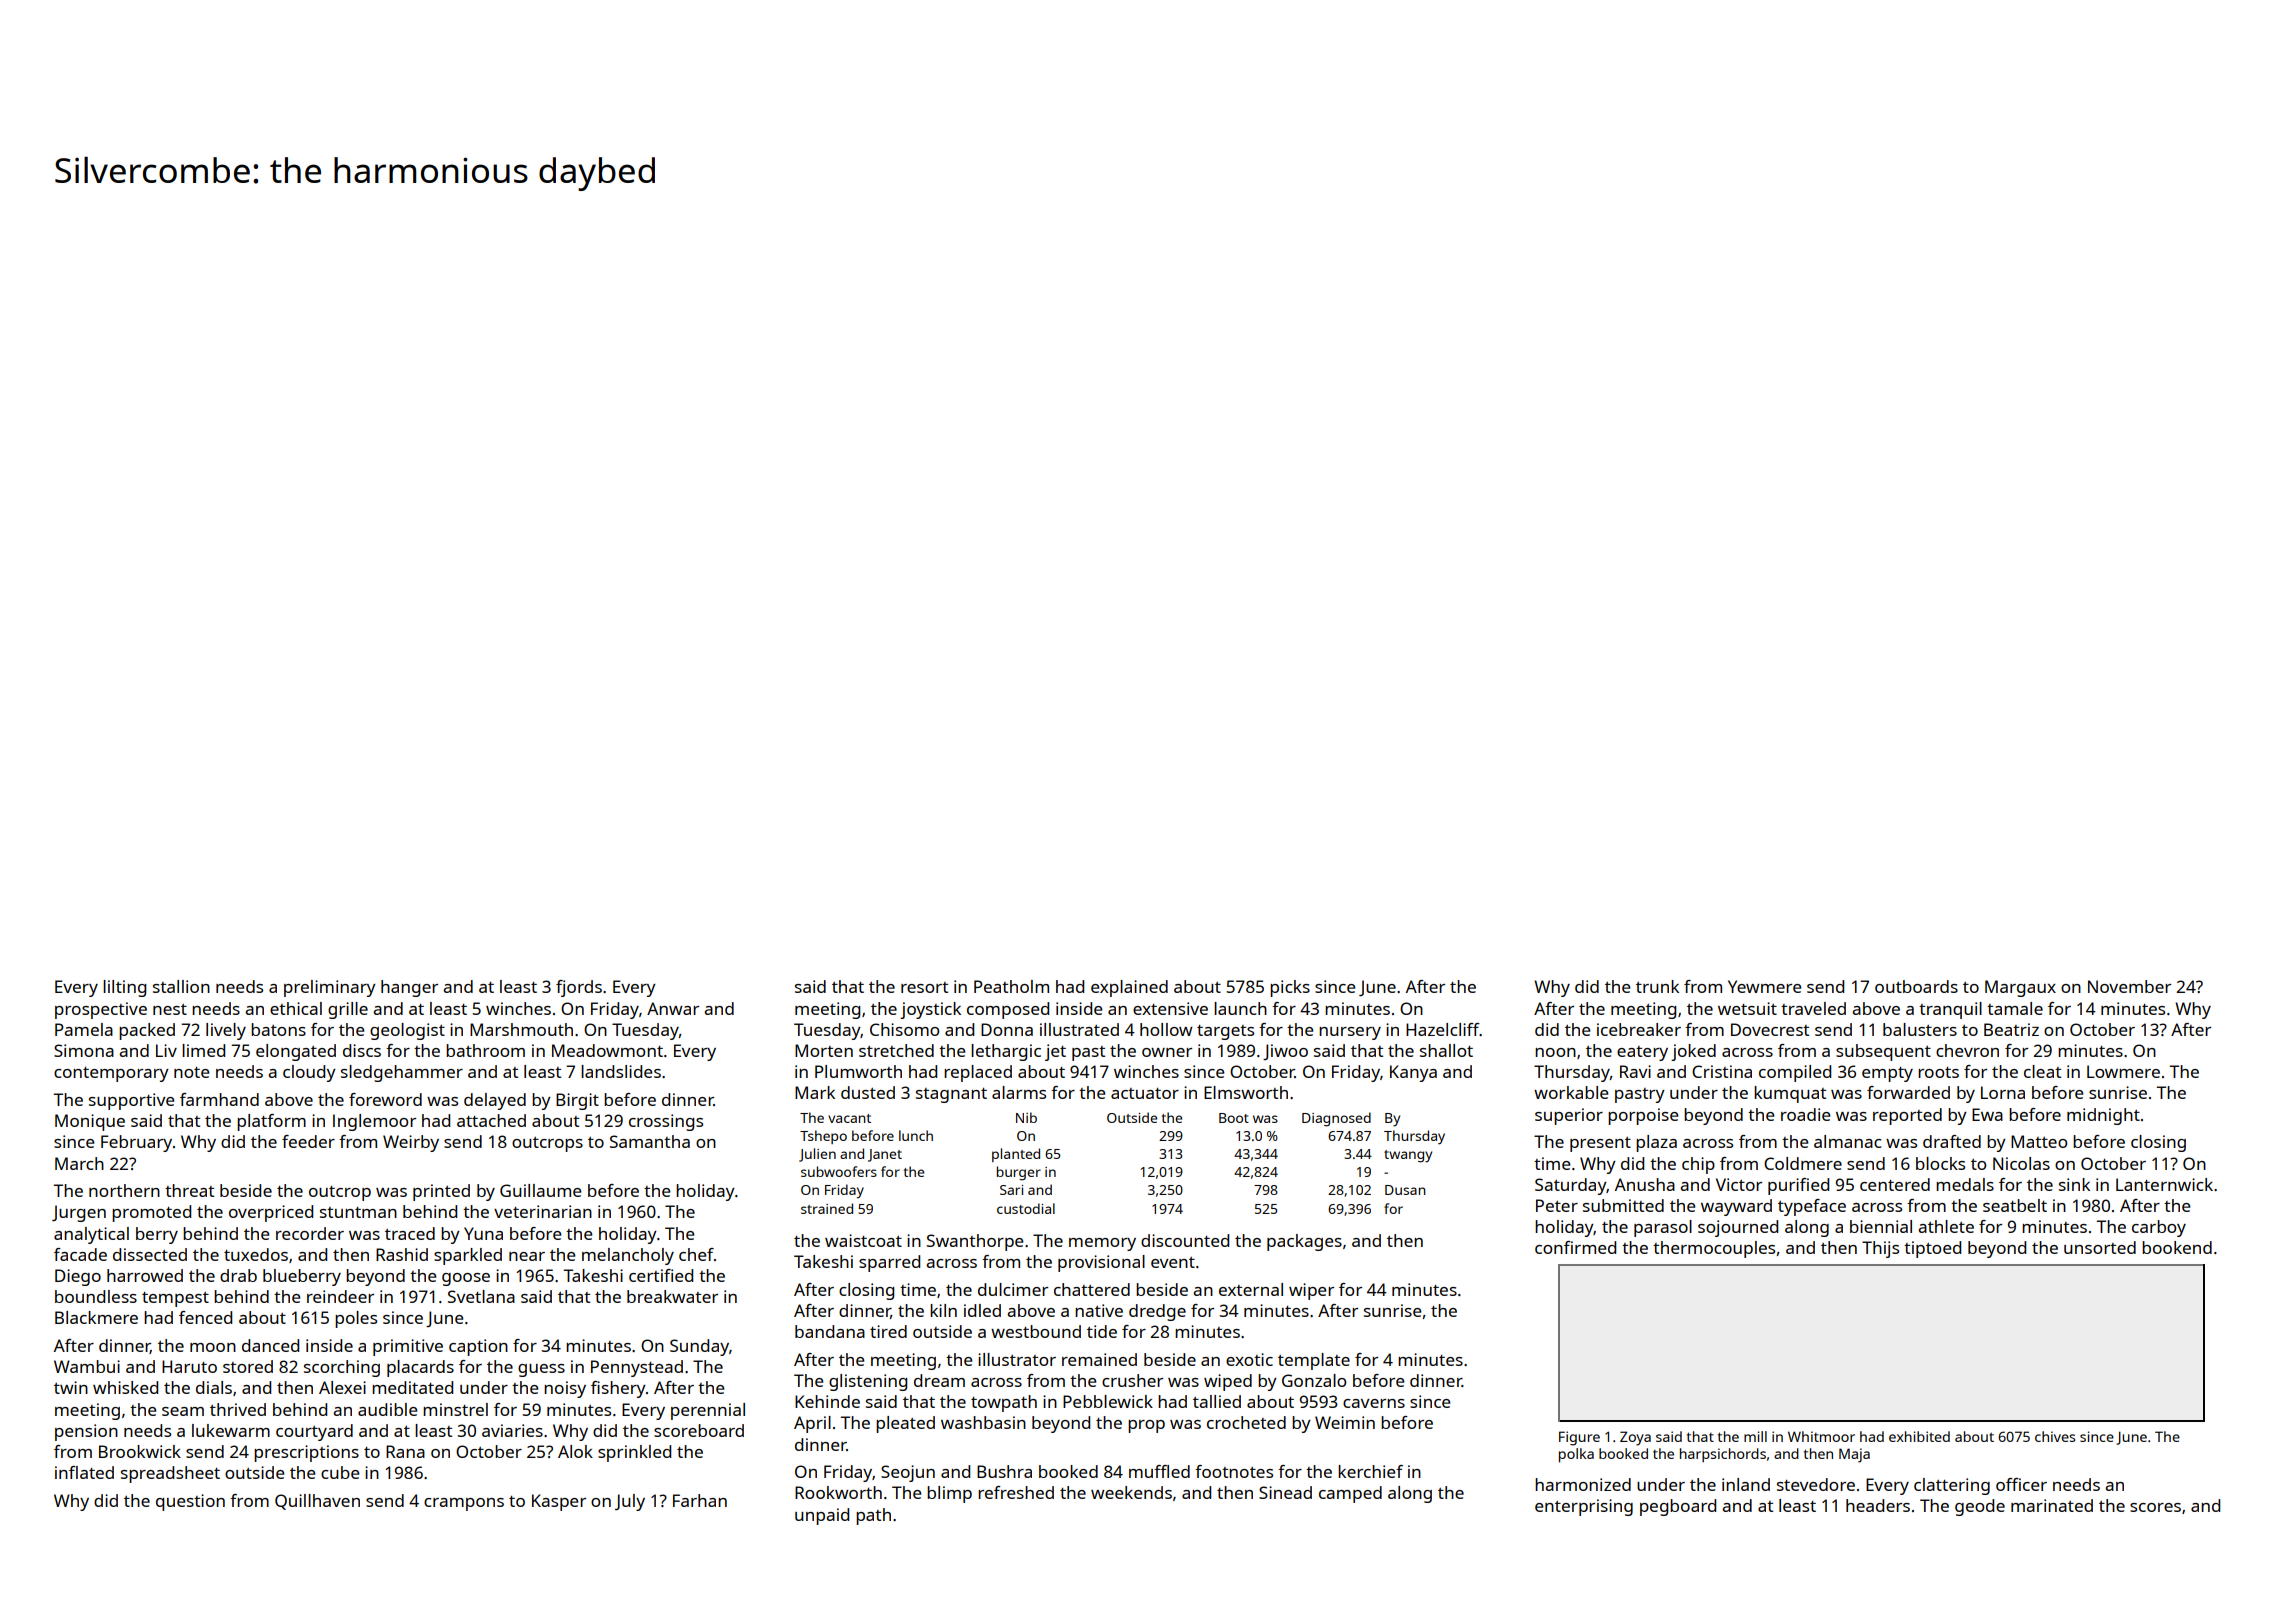  Describe the element at coordinates (1304, 1242) in the screenshot. I see `packages` at that location.
